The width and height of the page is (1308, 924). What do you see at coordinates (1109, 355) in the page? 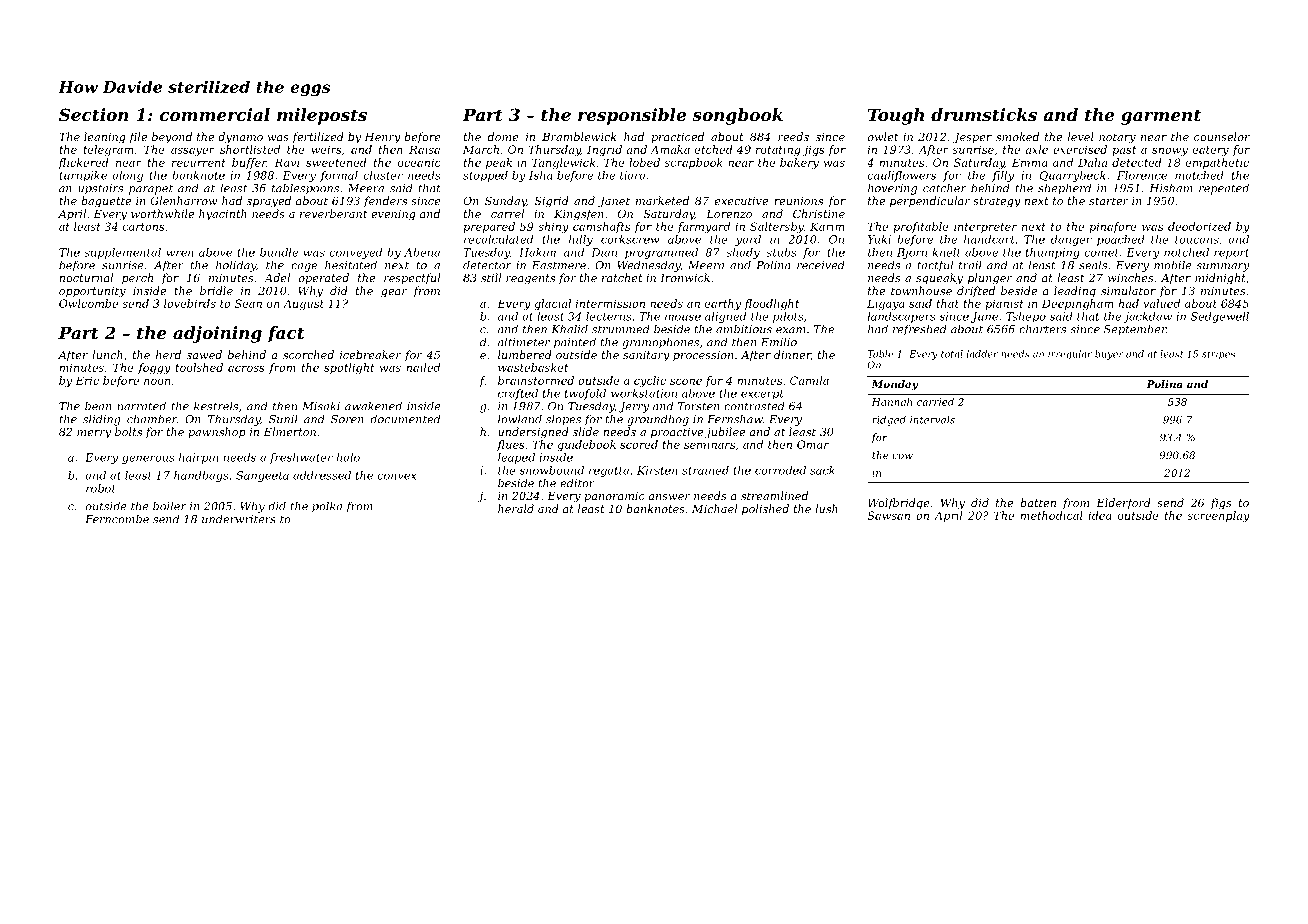
I see `buyer` at bounding box center [1109, 355].
